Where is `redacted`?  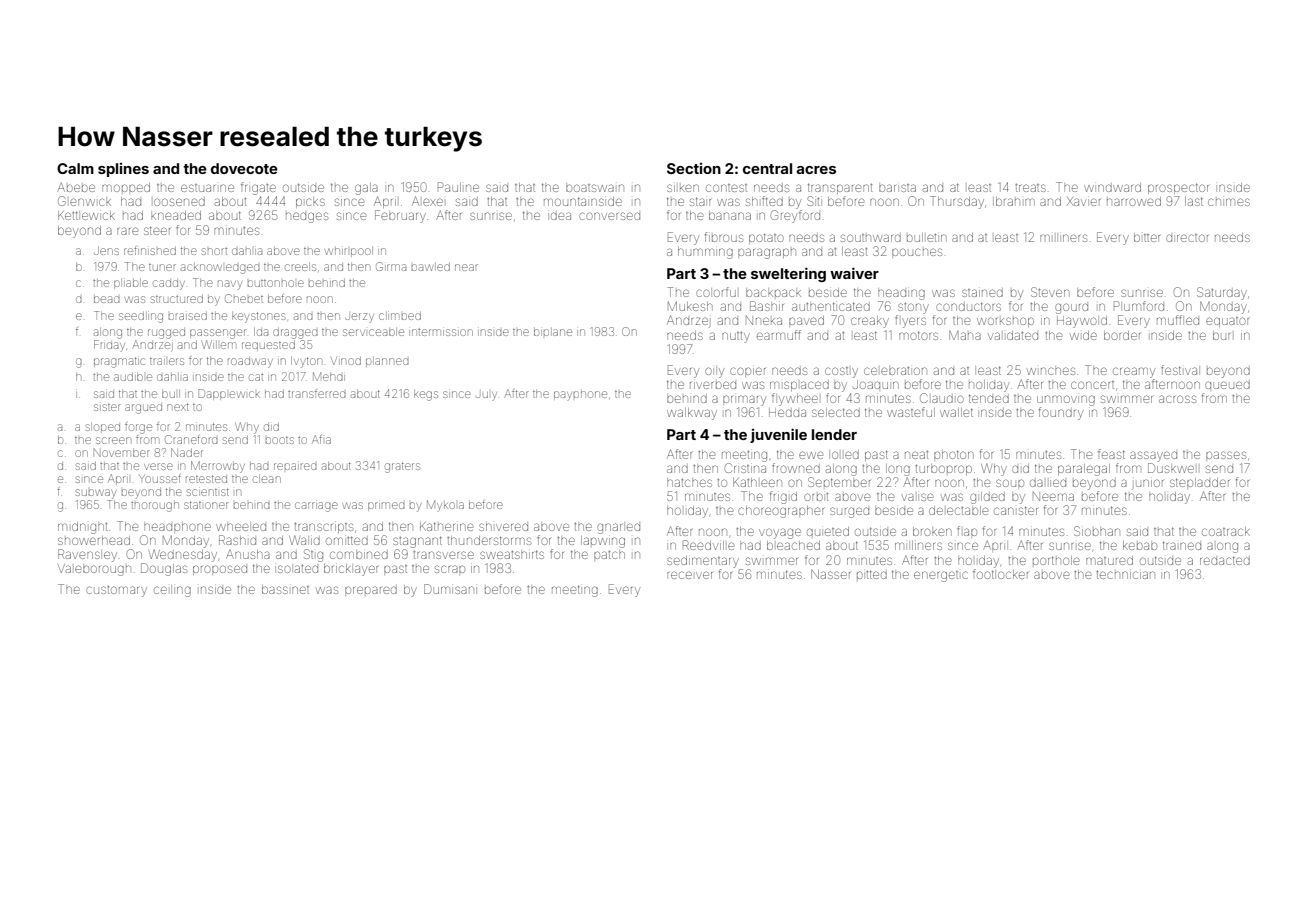
redacted is located at coordinates (1225, 560).
